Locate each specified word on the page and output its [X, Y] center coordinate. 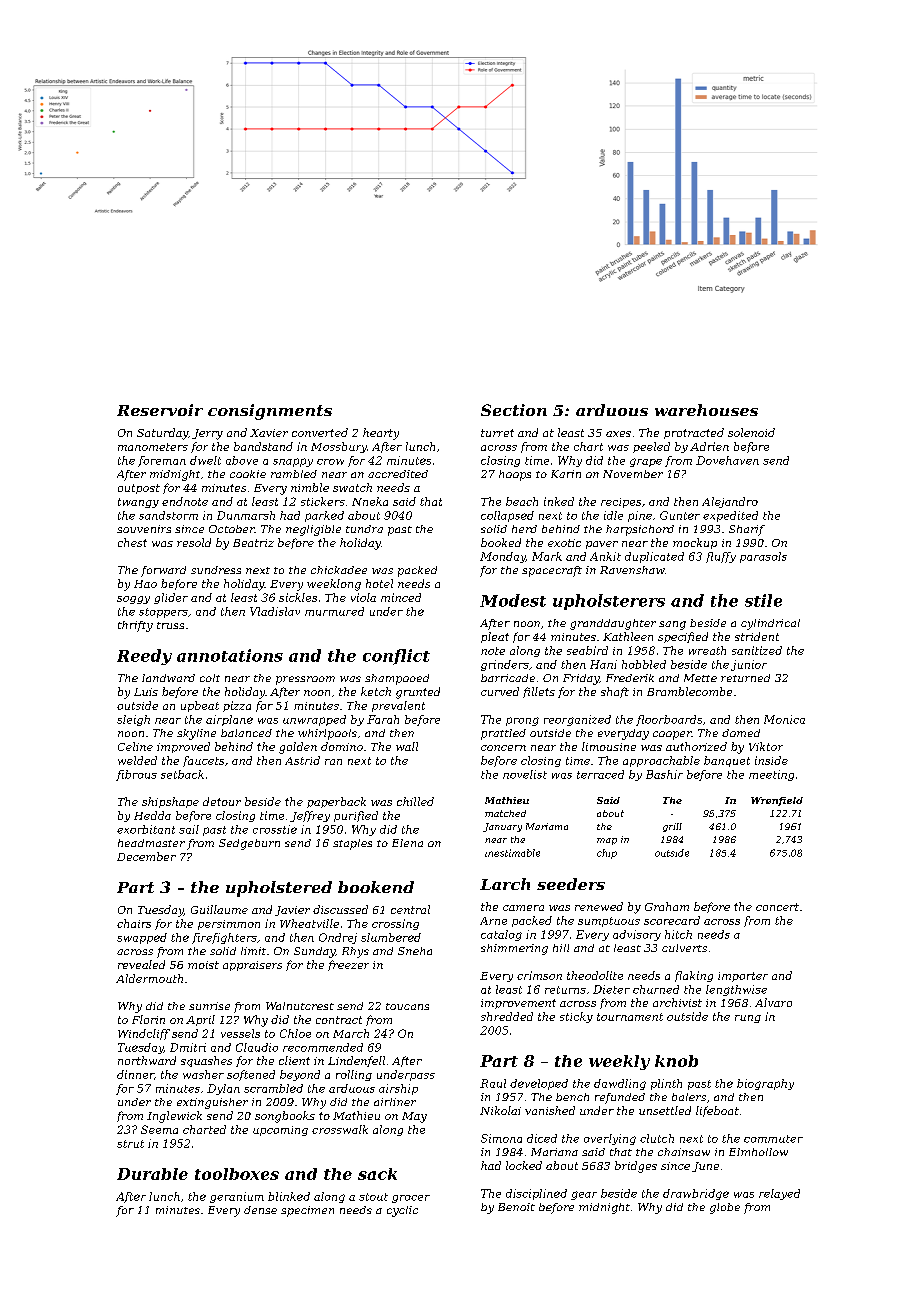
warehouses [706, 410]
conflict [396, 657]
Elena [407, 843]
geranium [237, 1197]
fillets [539, 692]
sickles [298, 597]
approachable [661, 761]
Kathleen [628, 636]
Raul [493, 1083]
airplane [229, 720]
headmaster [151, 843]
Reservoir [160, 410]
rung [748, 1019]
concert [777, 907]
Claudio [257, 1047]
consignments [270, 412]
